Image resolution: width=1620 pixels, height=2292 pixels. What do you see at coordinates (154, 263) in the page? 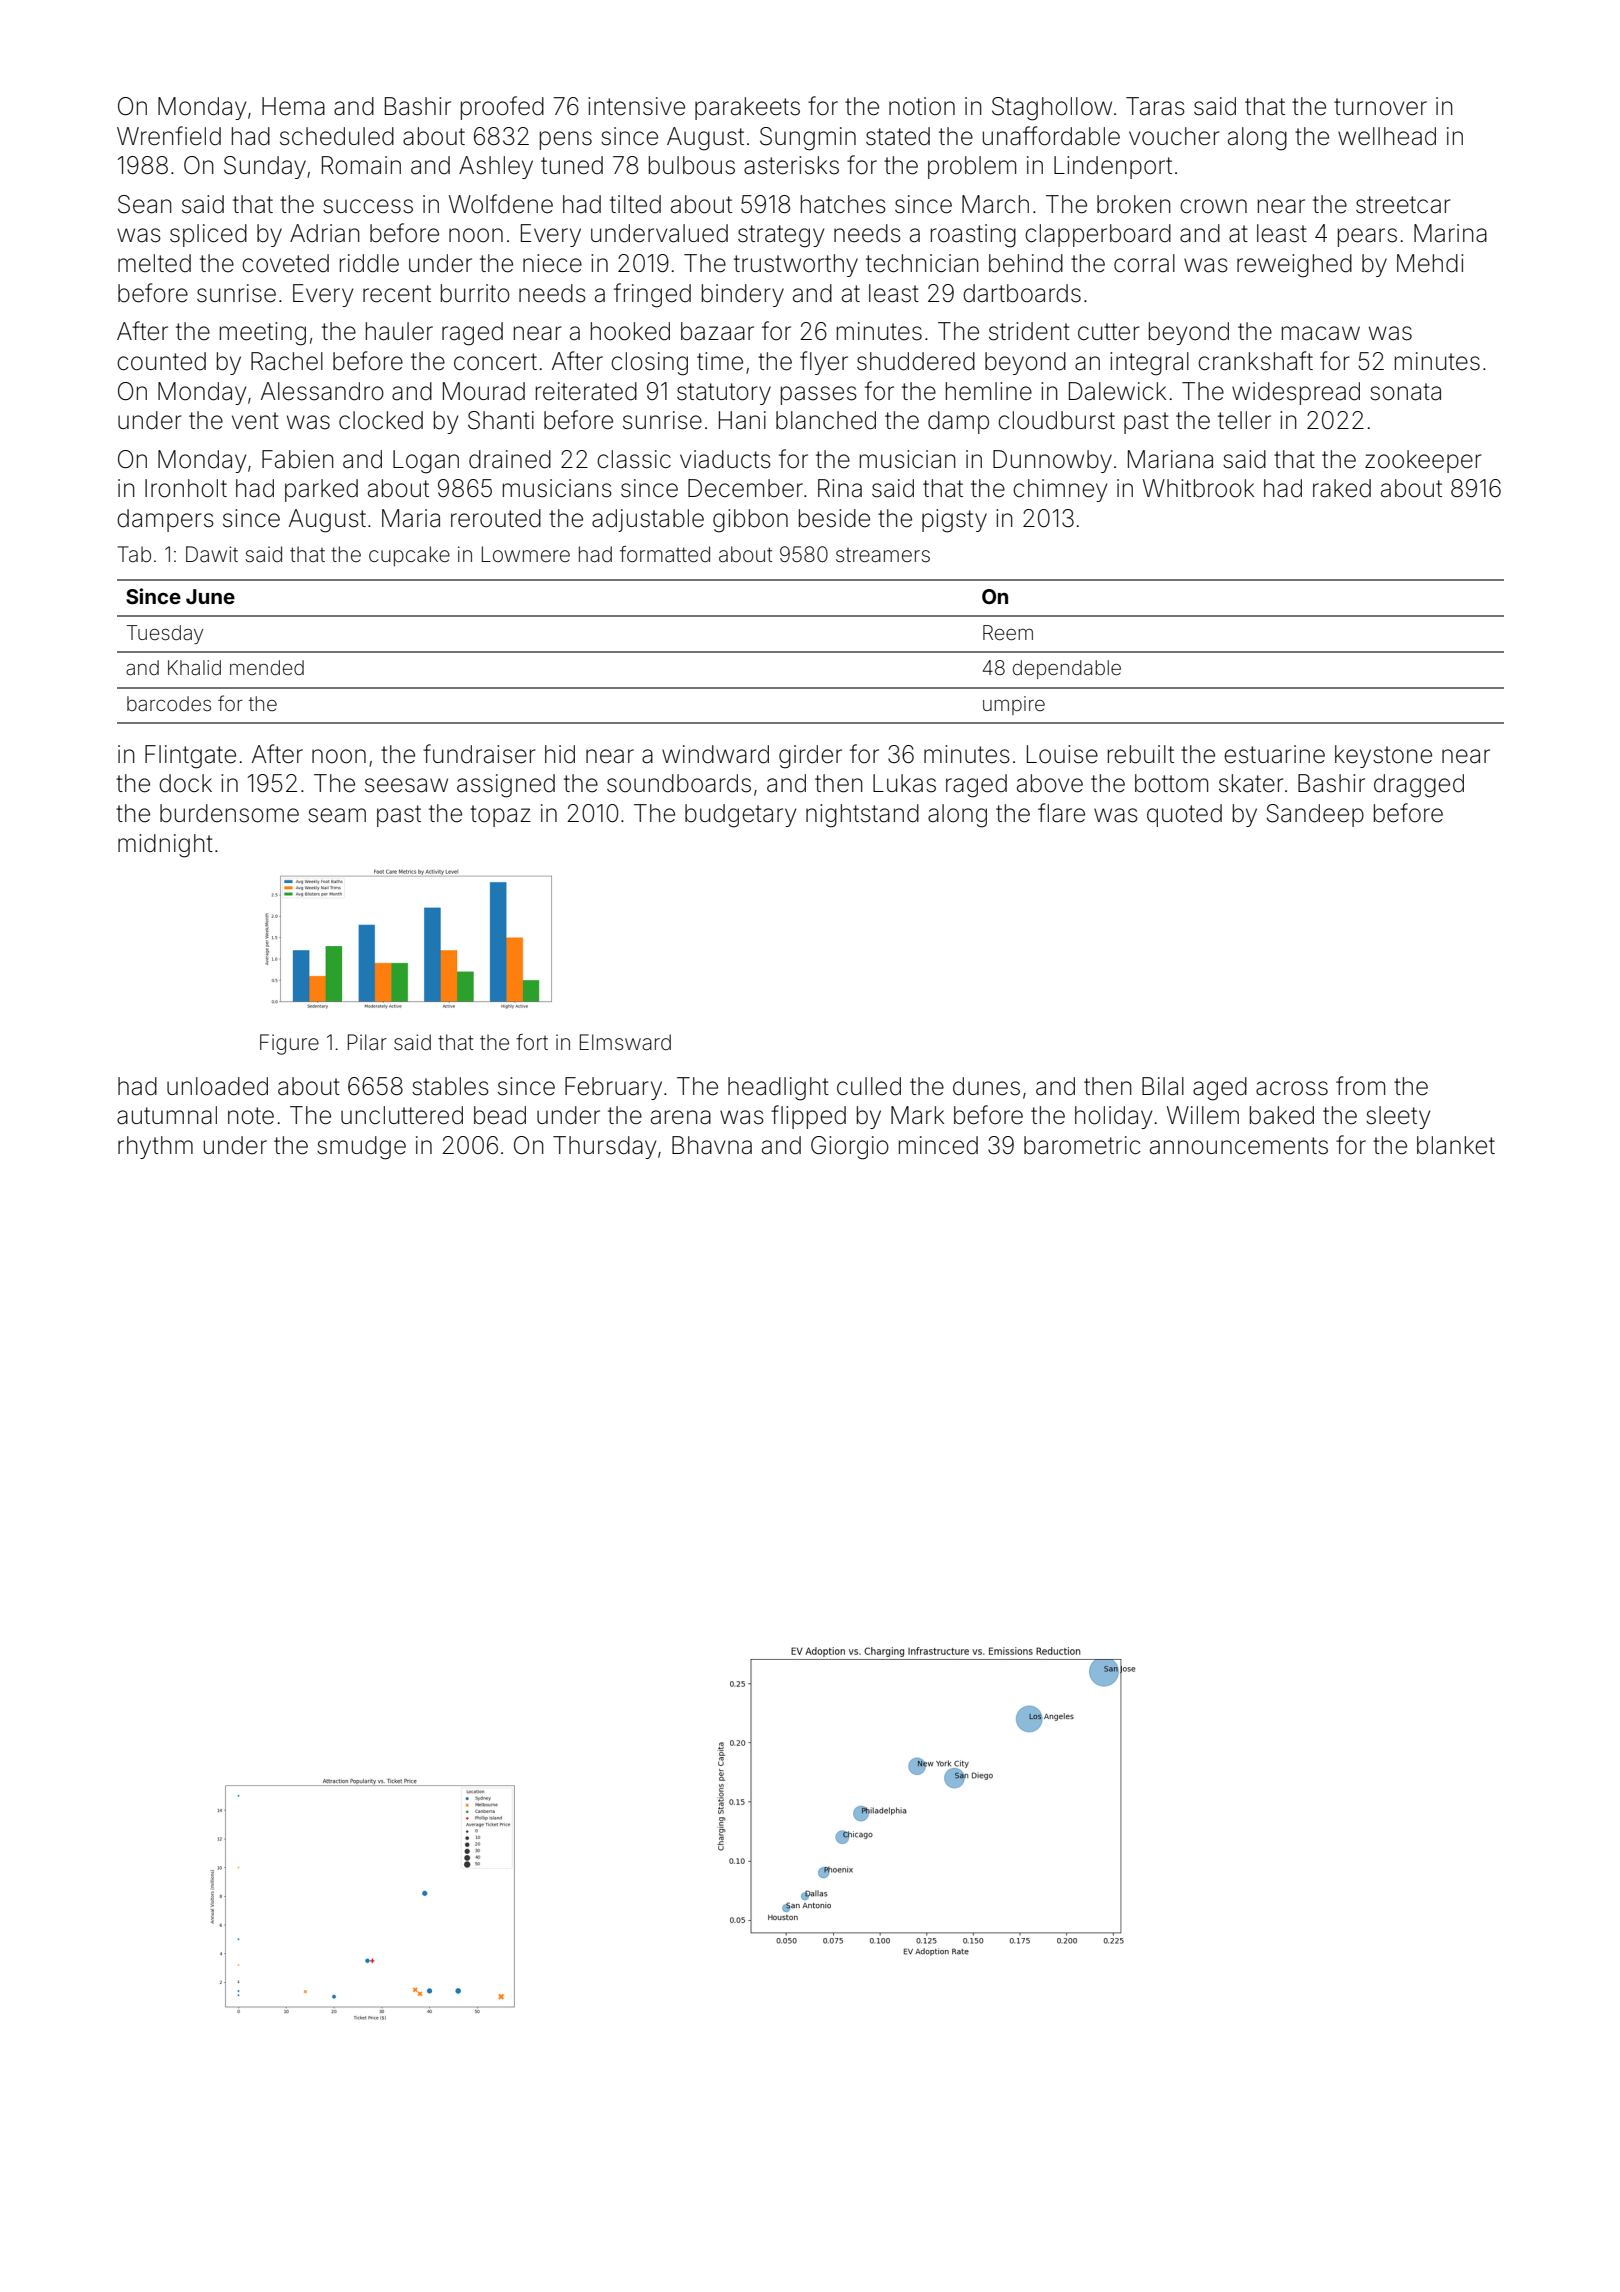
I see `melted` at bounding box center [154, 263].
